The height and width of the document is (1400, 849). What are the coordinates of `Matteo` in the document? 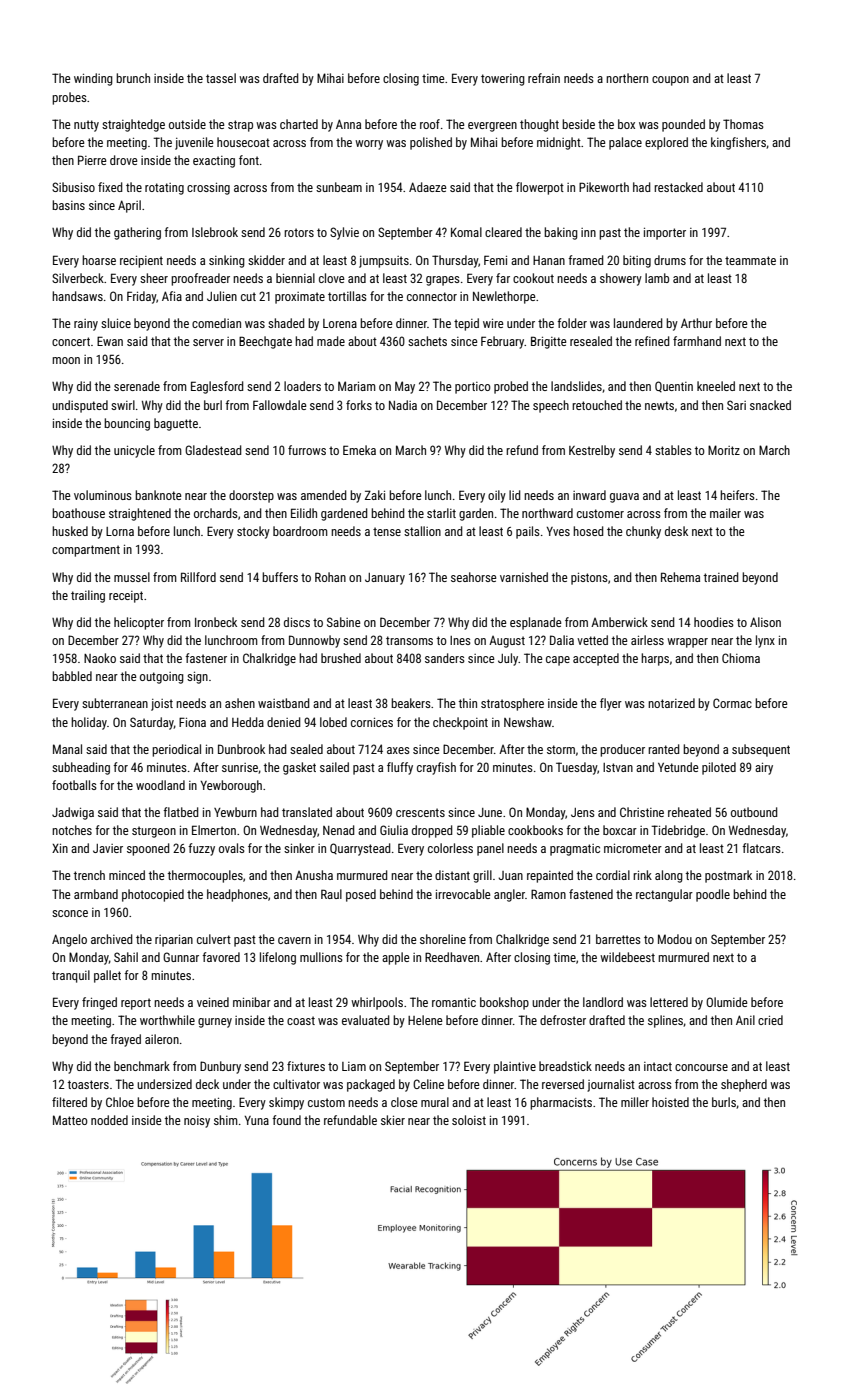 It's located at (70, 1120).
